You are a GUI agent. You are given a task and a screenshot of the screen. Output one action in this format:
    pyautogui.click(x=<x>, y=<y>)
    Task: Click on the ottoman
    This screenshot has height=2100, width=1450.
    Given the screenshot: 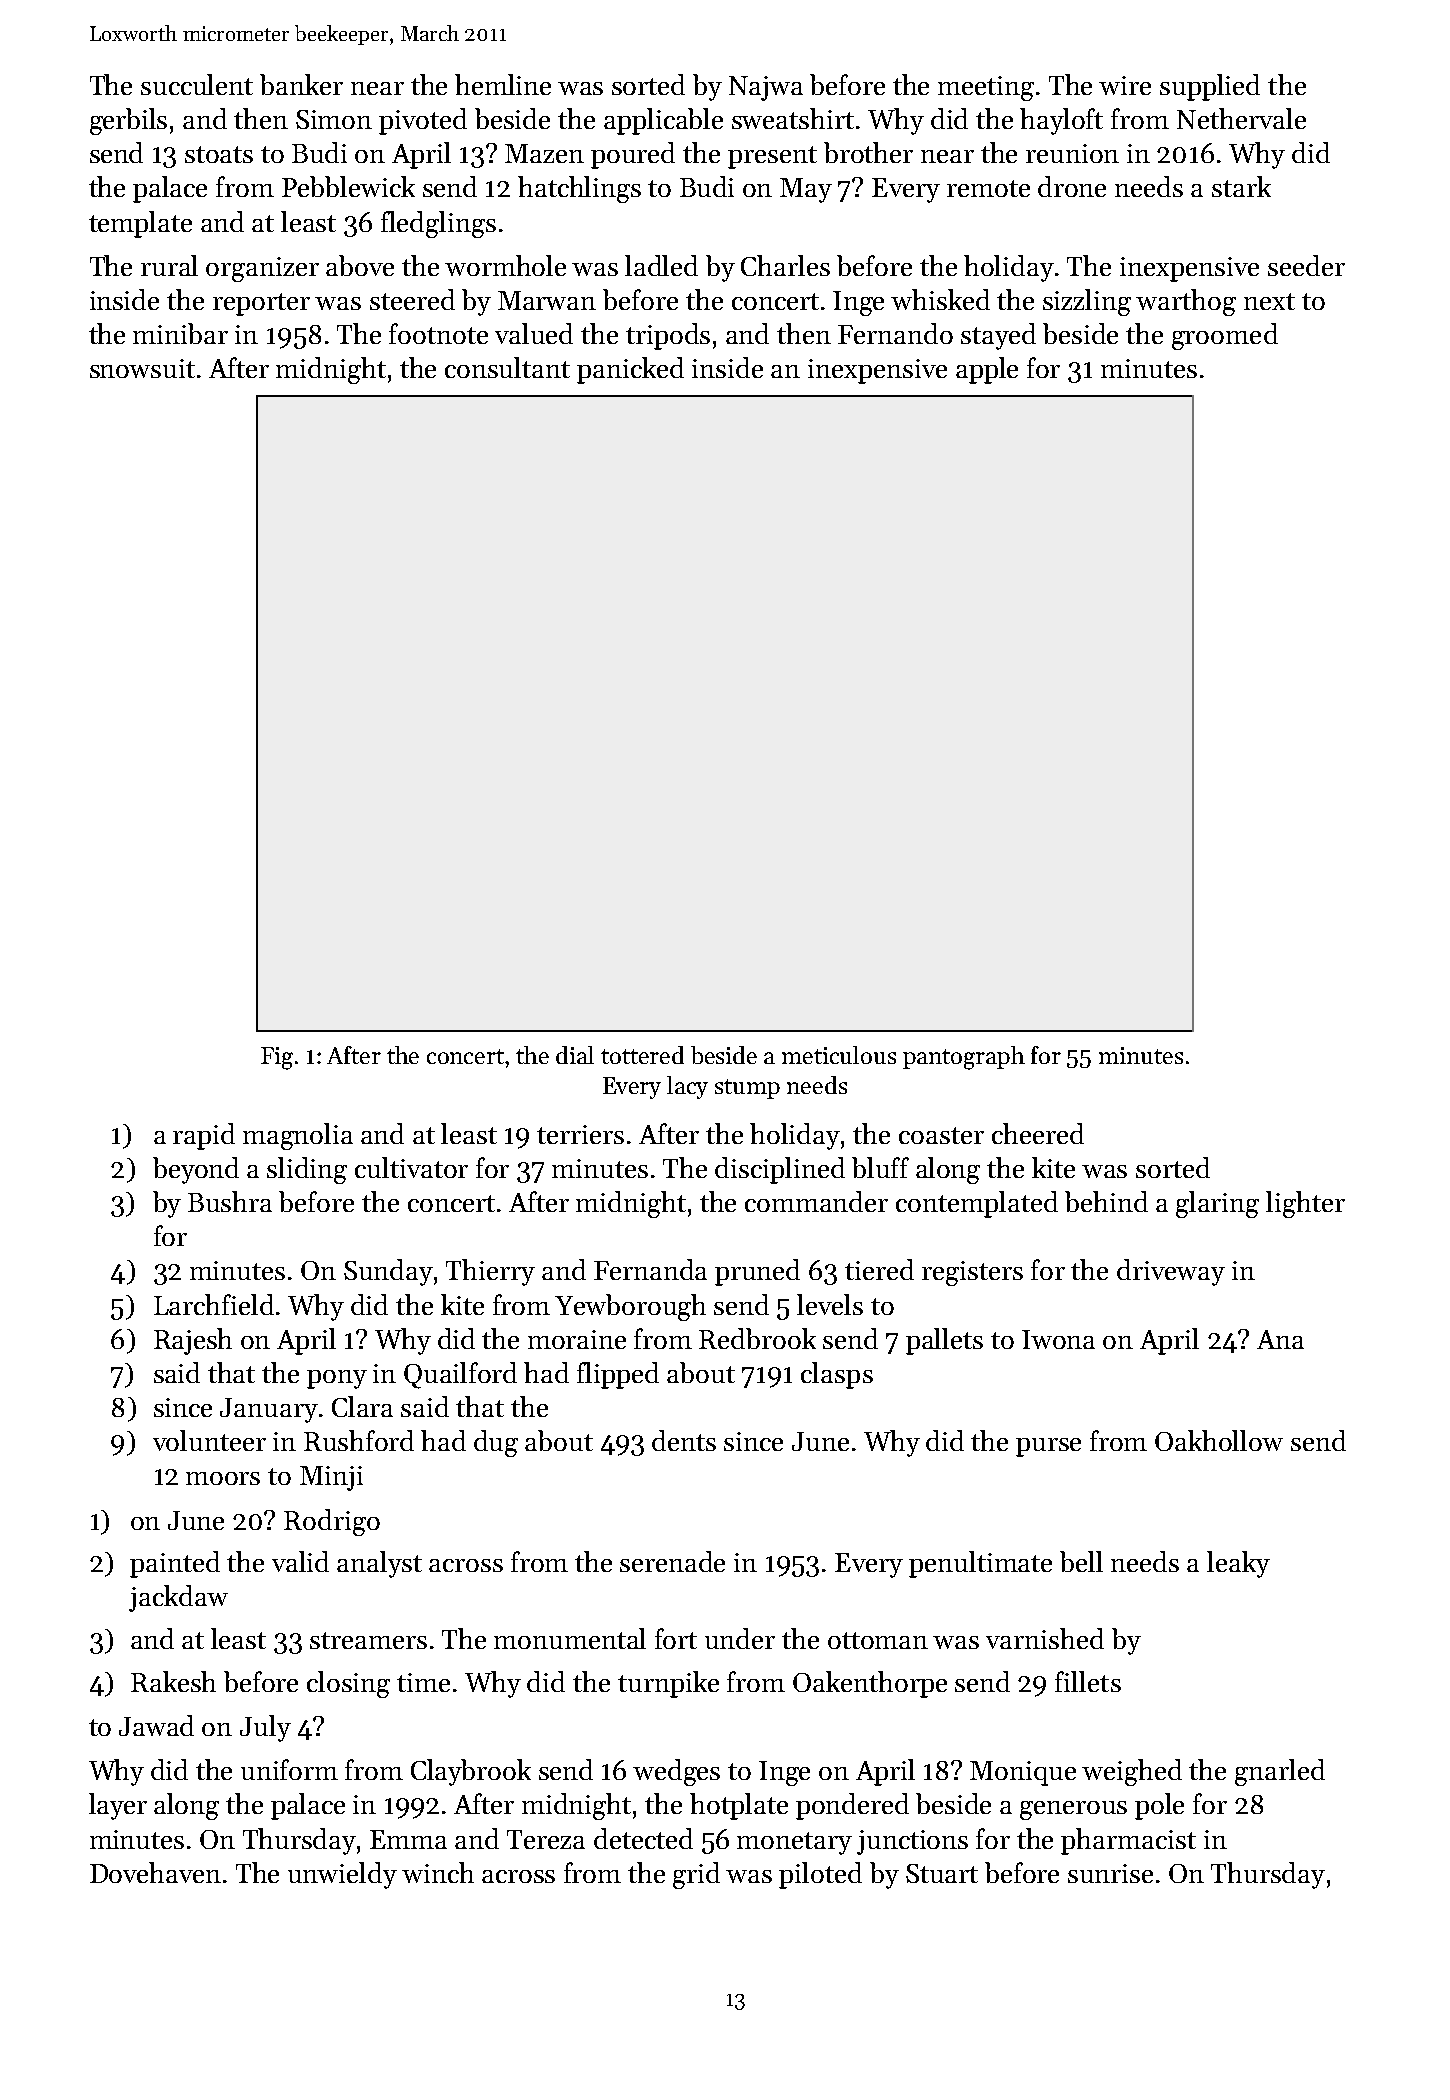 What is the action you would take?
    pyautogui.click(x=878, y=1640)
